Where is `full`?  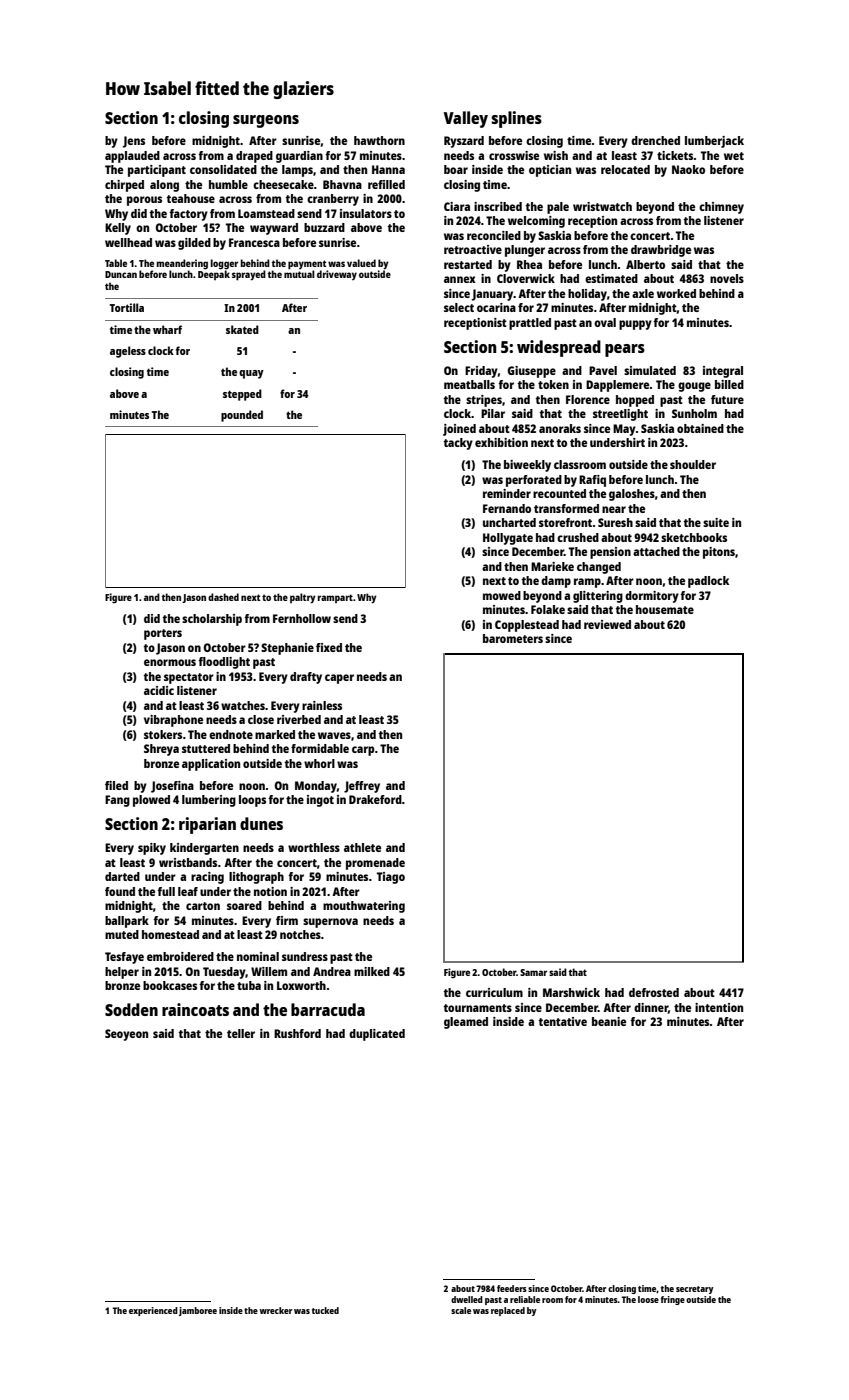
full is located at coordinates (166, 891).
